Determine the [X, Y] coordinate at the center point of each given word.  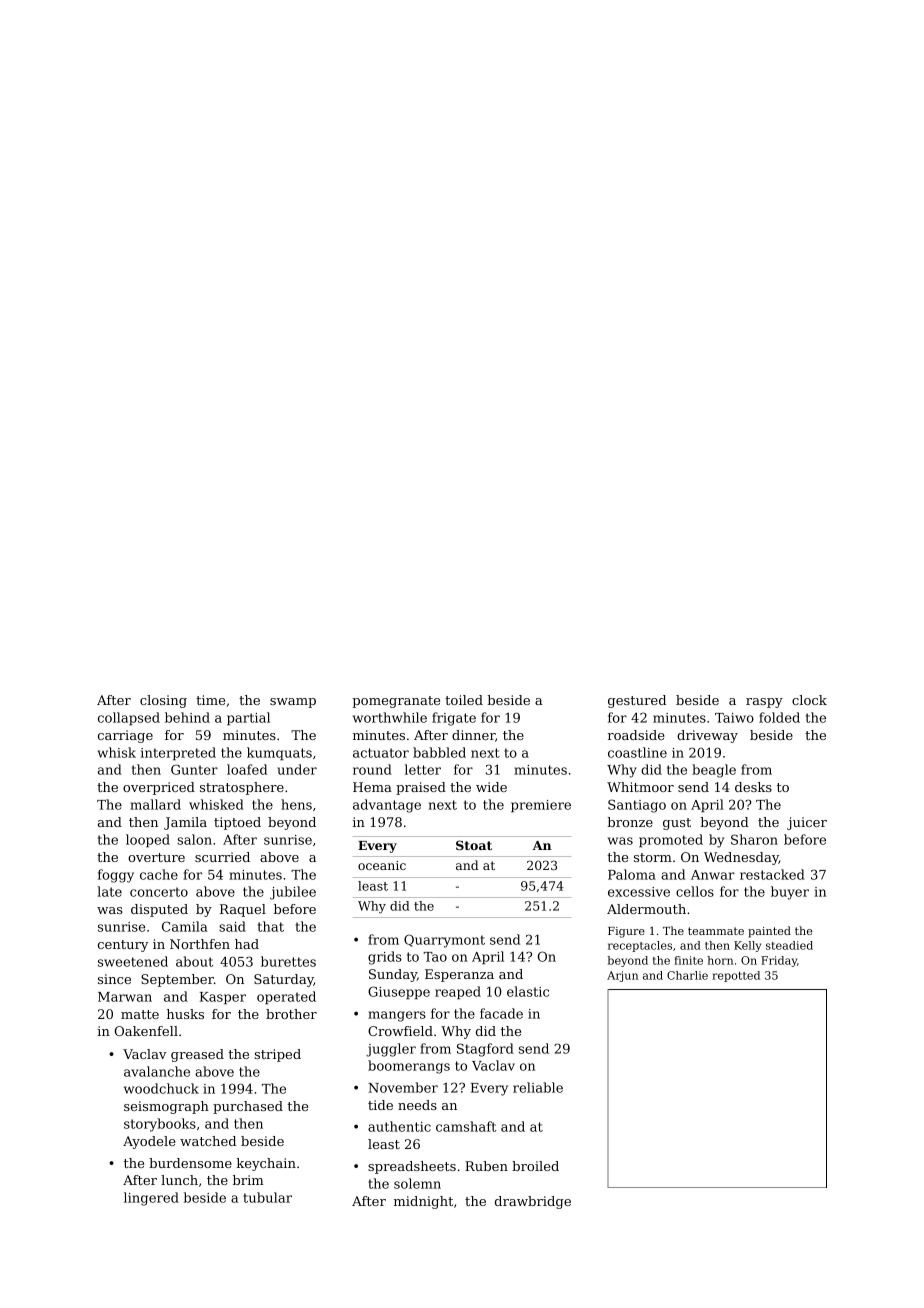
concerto [159, 892]
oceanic [382, 865]
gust [677, 824]
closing [163, 701]
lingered [151, 1199]
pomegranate [396, 702]
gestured [637, 701]
